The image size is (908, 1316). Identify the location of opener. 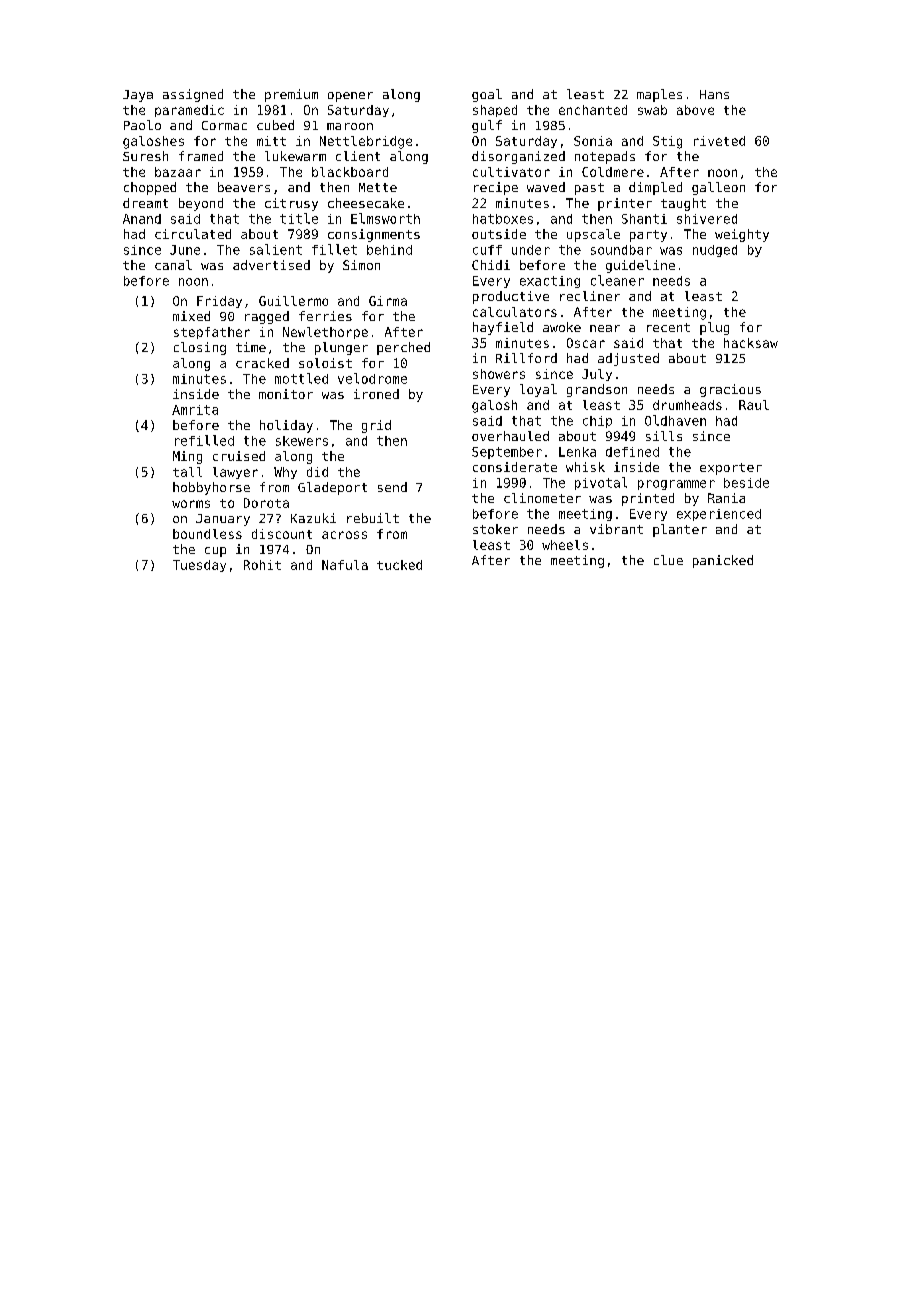
(350, 97).
